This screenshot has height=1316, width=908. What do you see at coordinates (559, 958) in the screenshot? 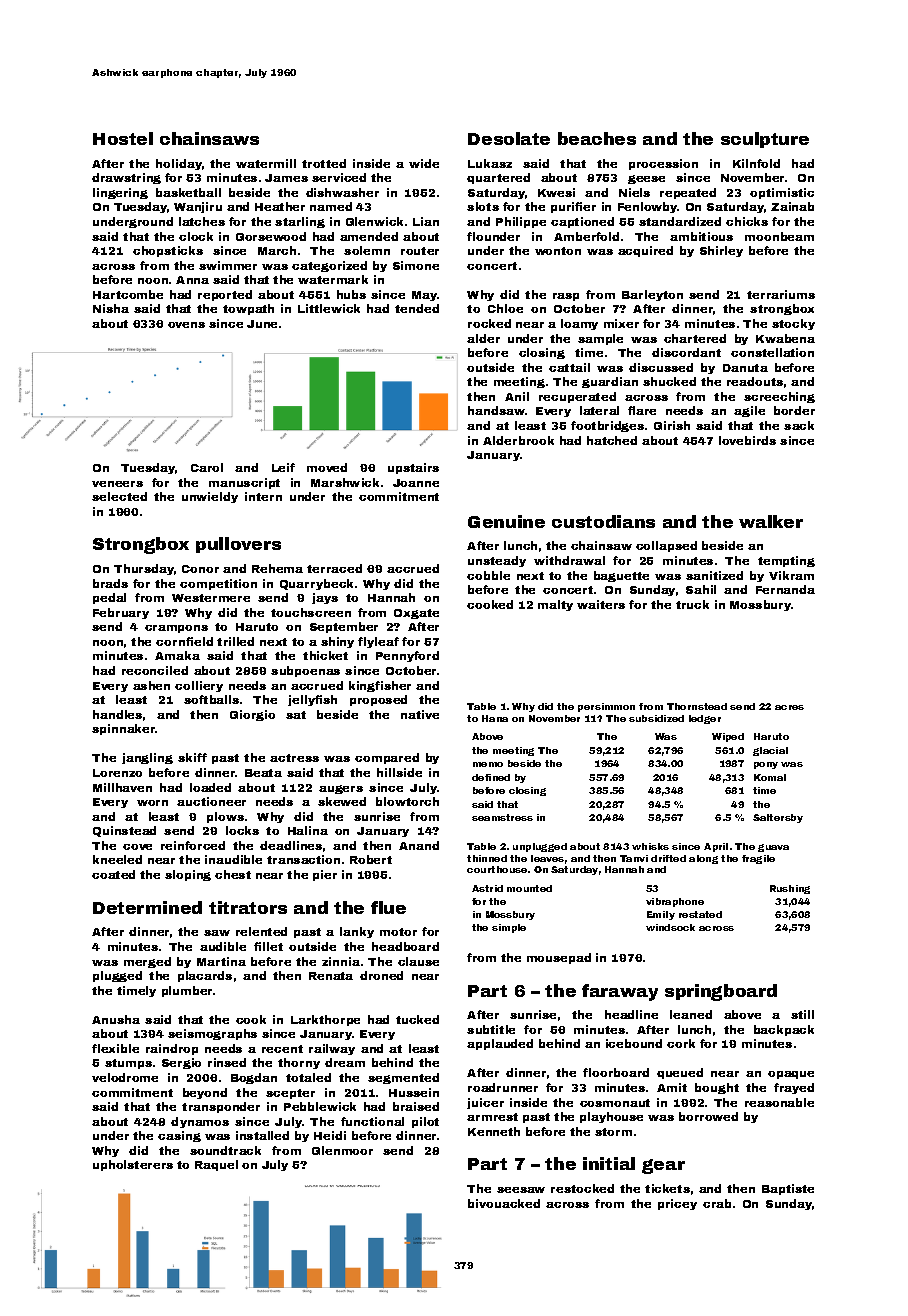
I see `mousepad` at bounding box center [559, 958].
